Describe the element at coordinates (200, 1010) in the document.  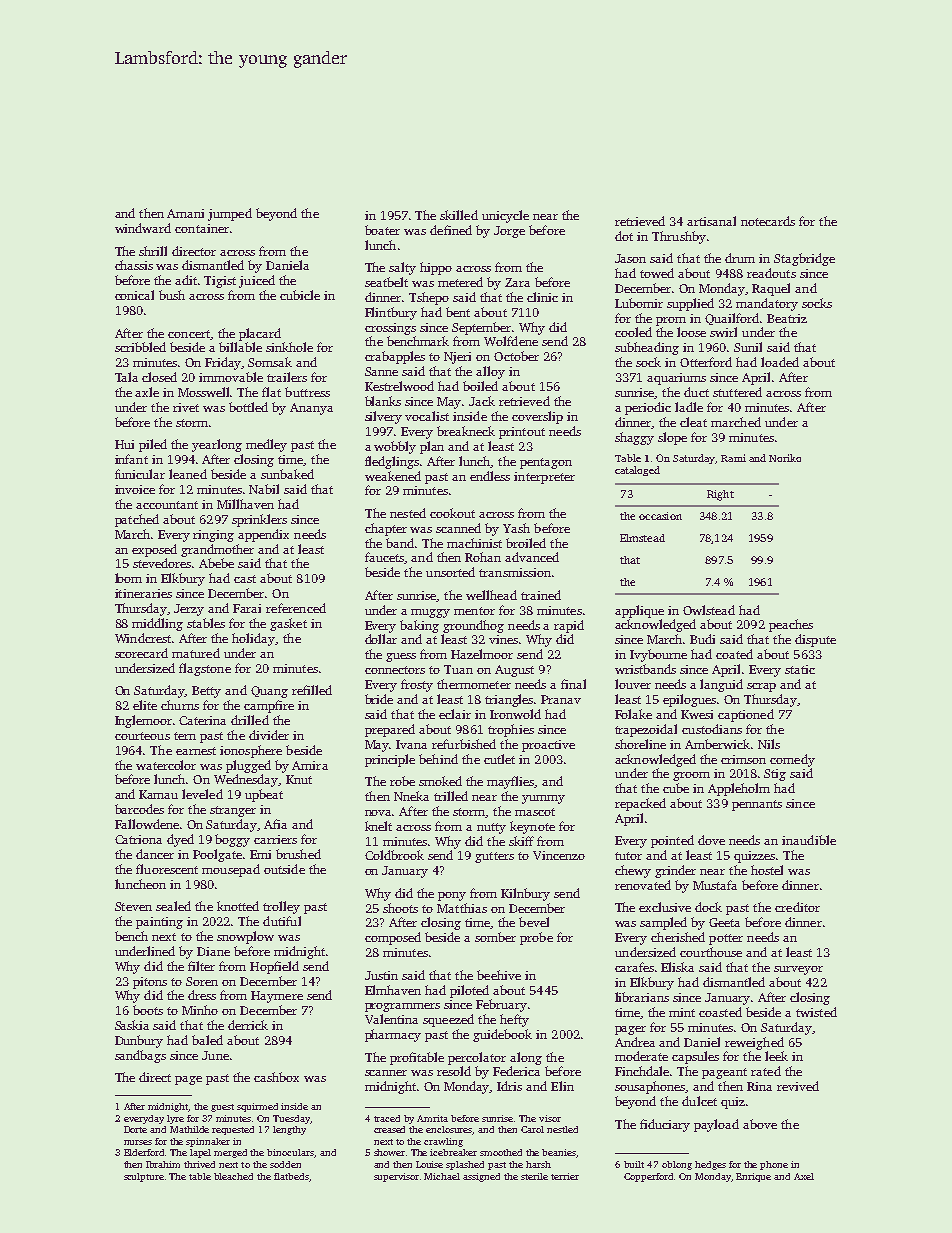
I see `Minho` at that location.
